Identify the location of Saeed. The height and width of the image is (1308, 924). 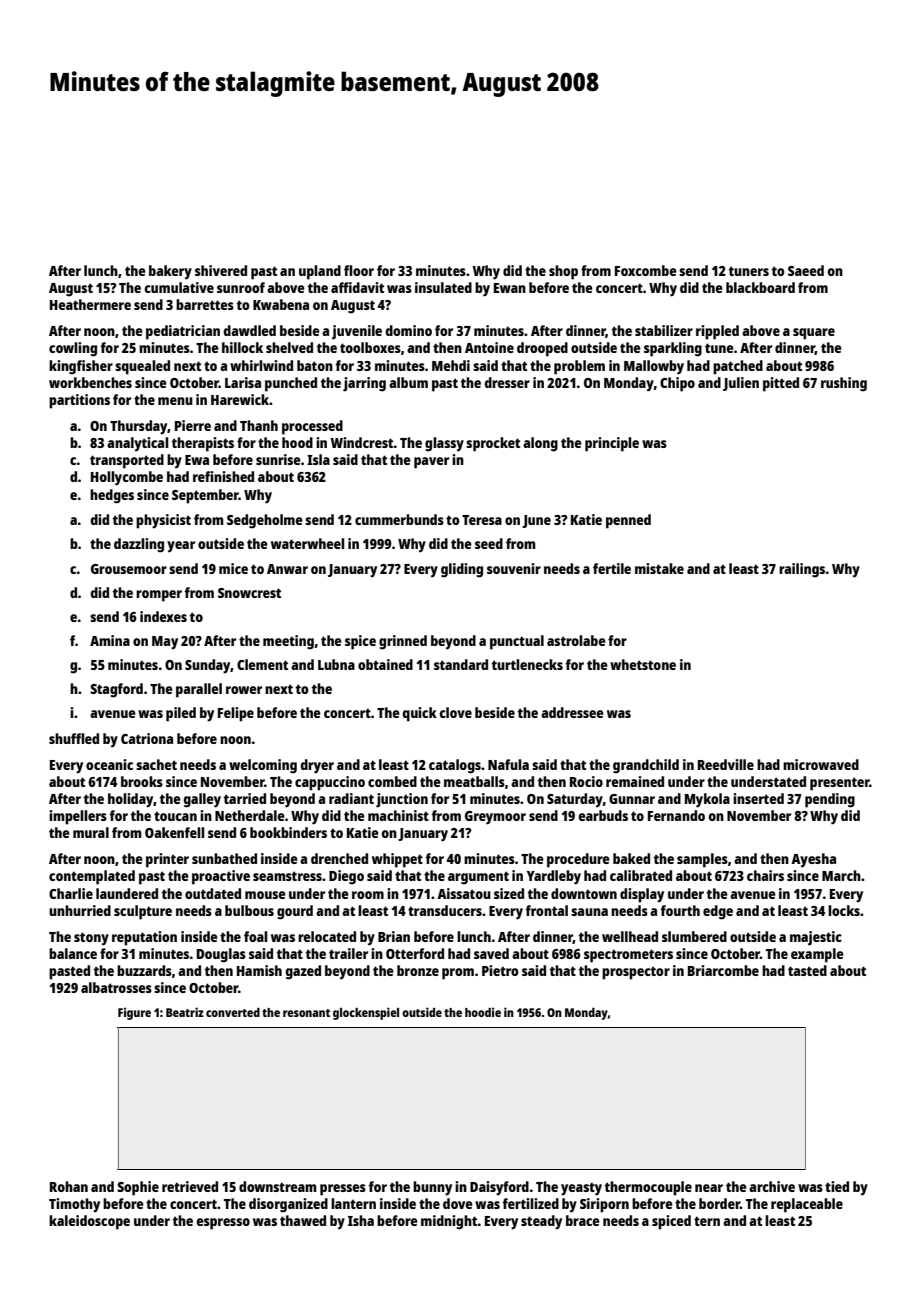
(806, 270).
